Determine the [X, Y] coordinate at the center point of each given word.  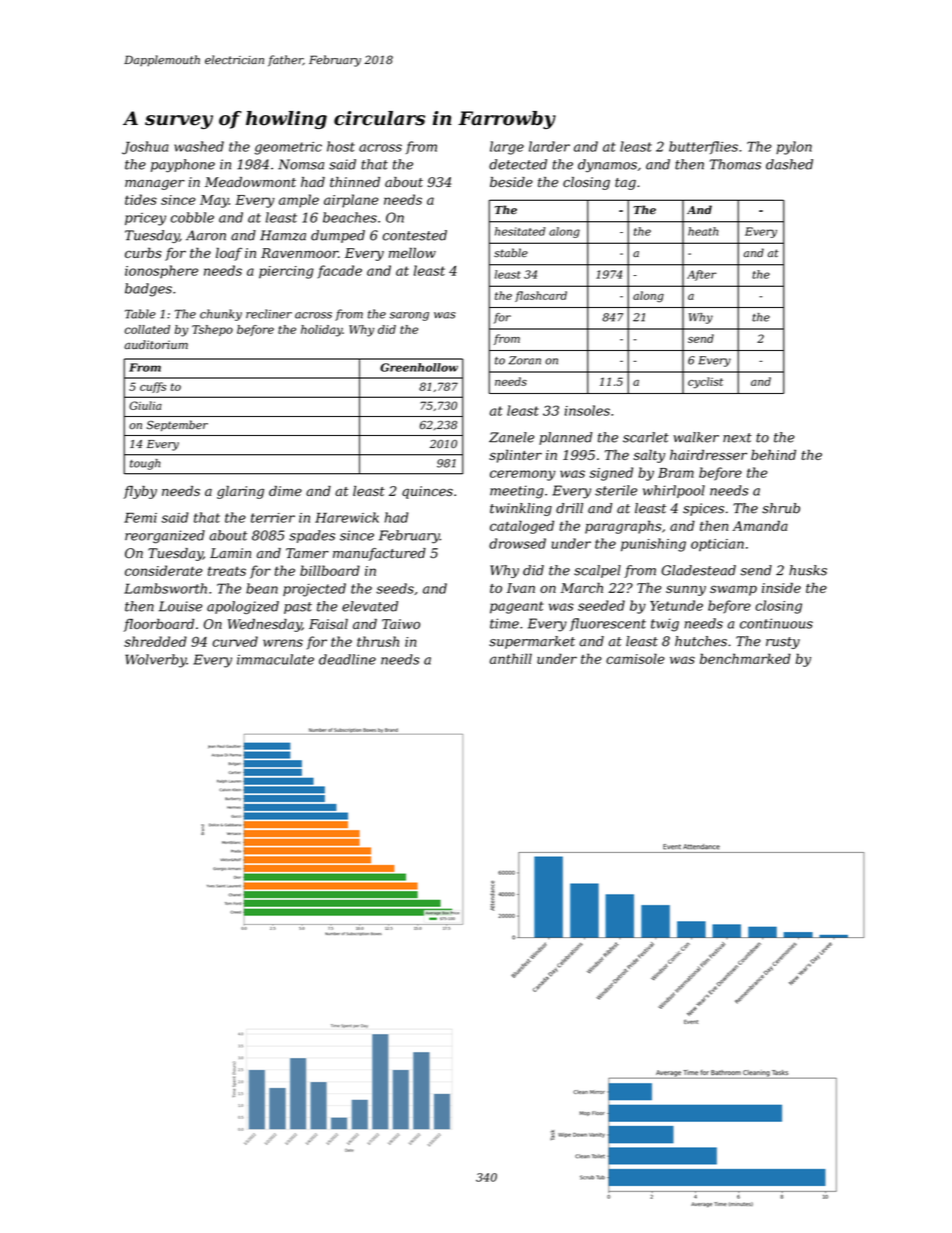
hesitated [520, 231]
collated [147, 329]
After [701, 275]
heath [703, 231]
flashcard [541, 296]
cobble [192, 217]
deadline [347, 659]
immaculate [275, 659]
